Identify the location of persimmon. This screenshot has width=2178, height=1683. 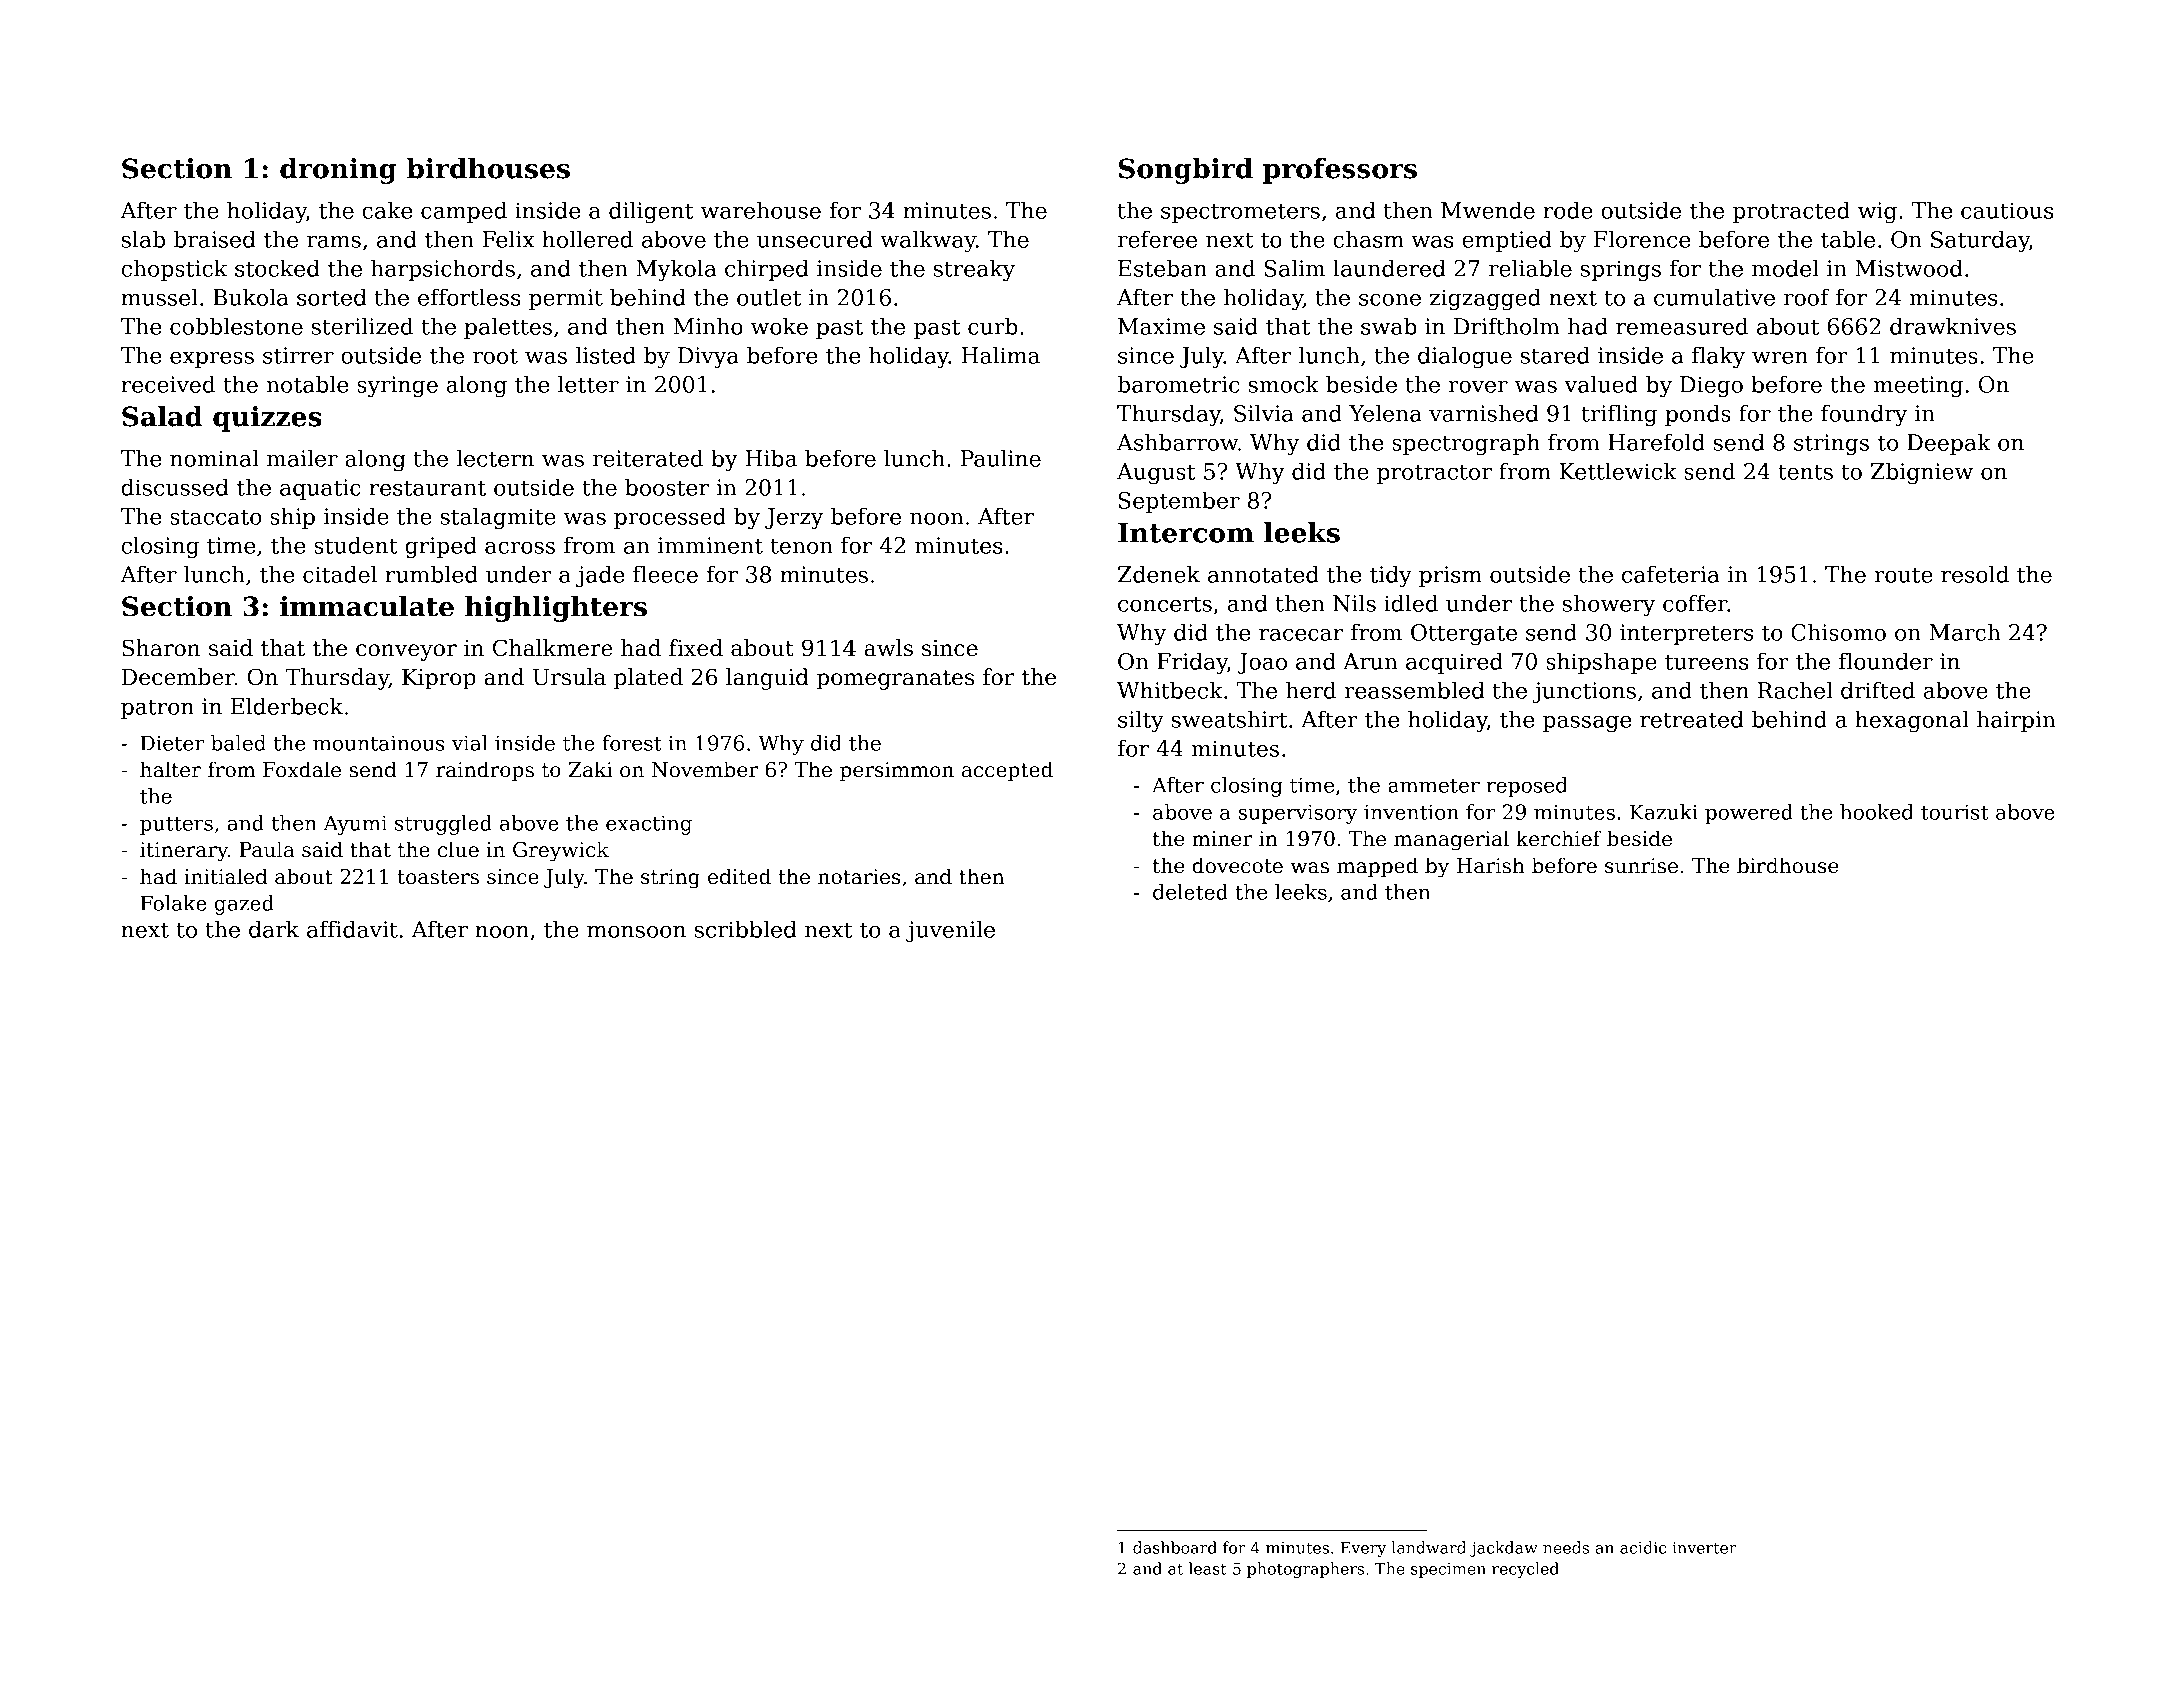
(897, 771).
